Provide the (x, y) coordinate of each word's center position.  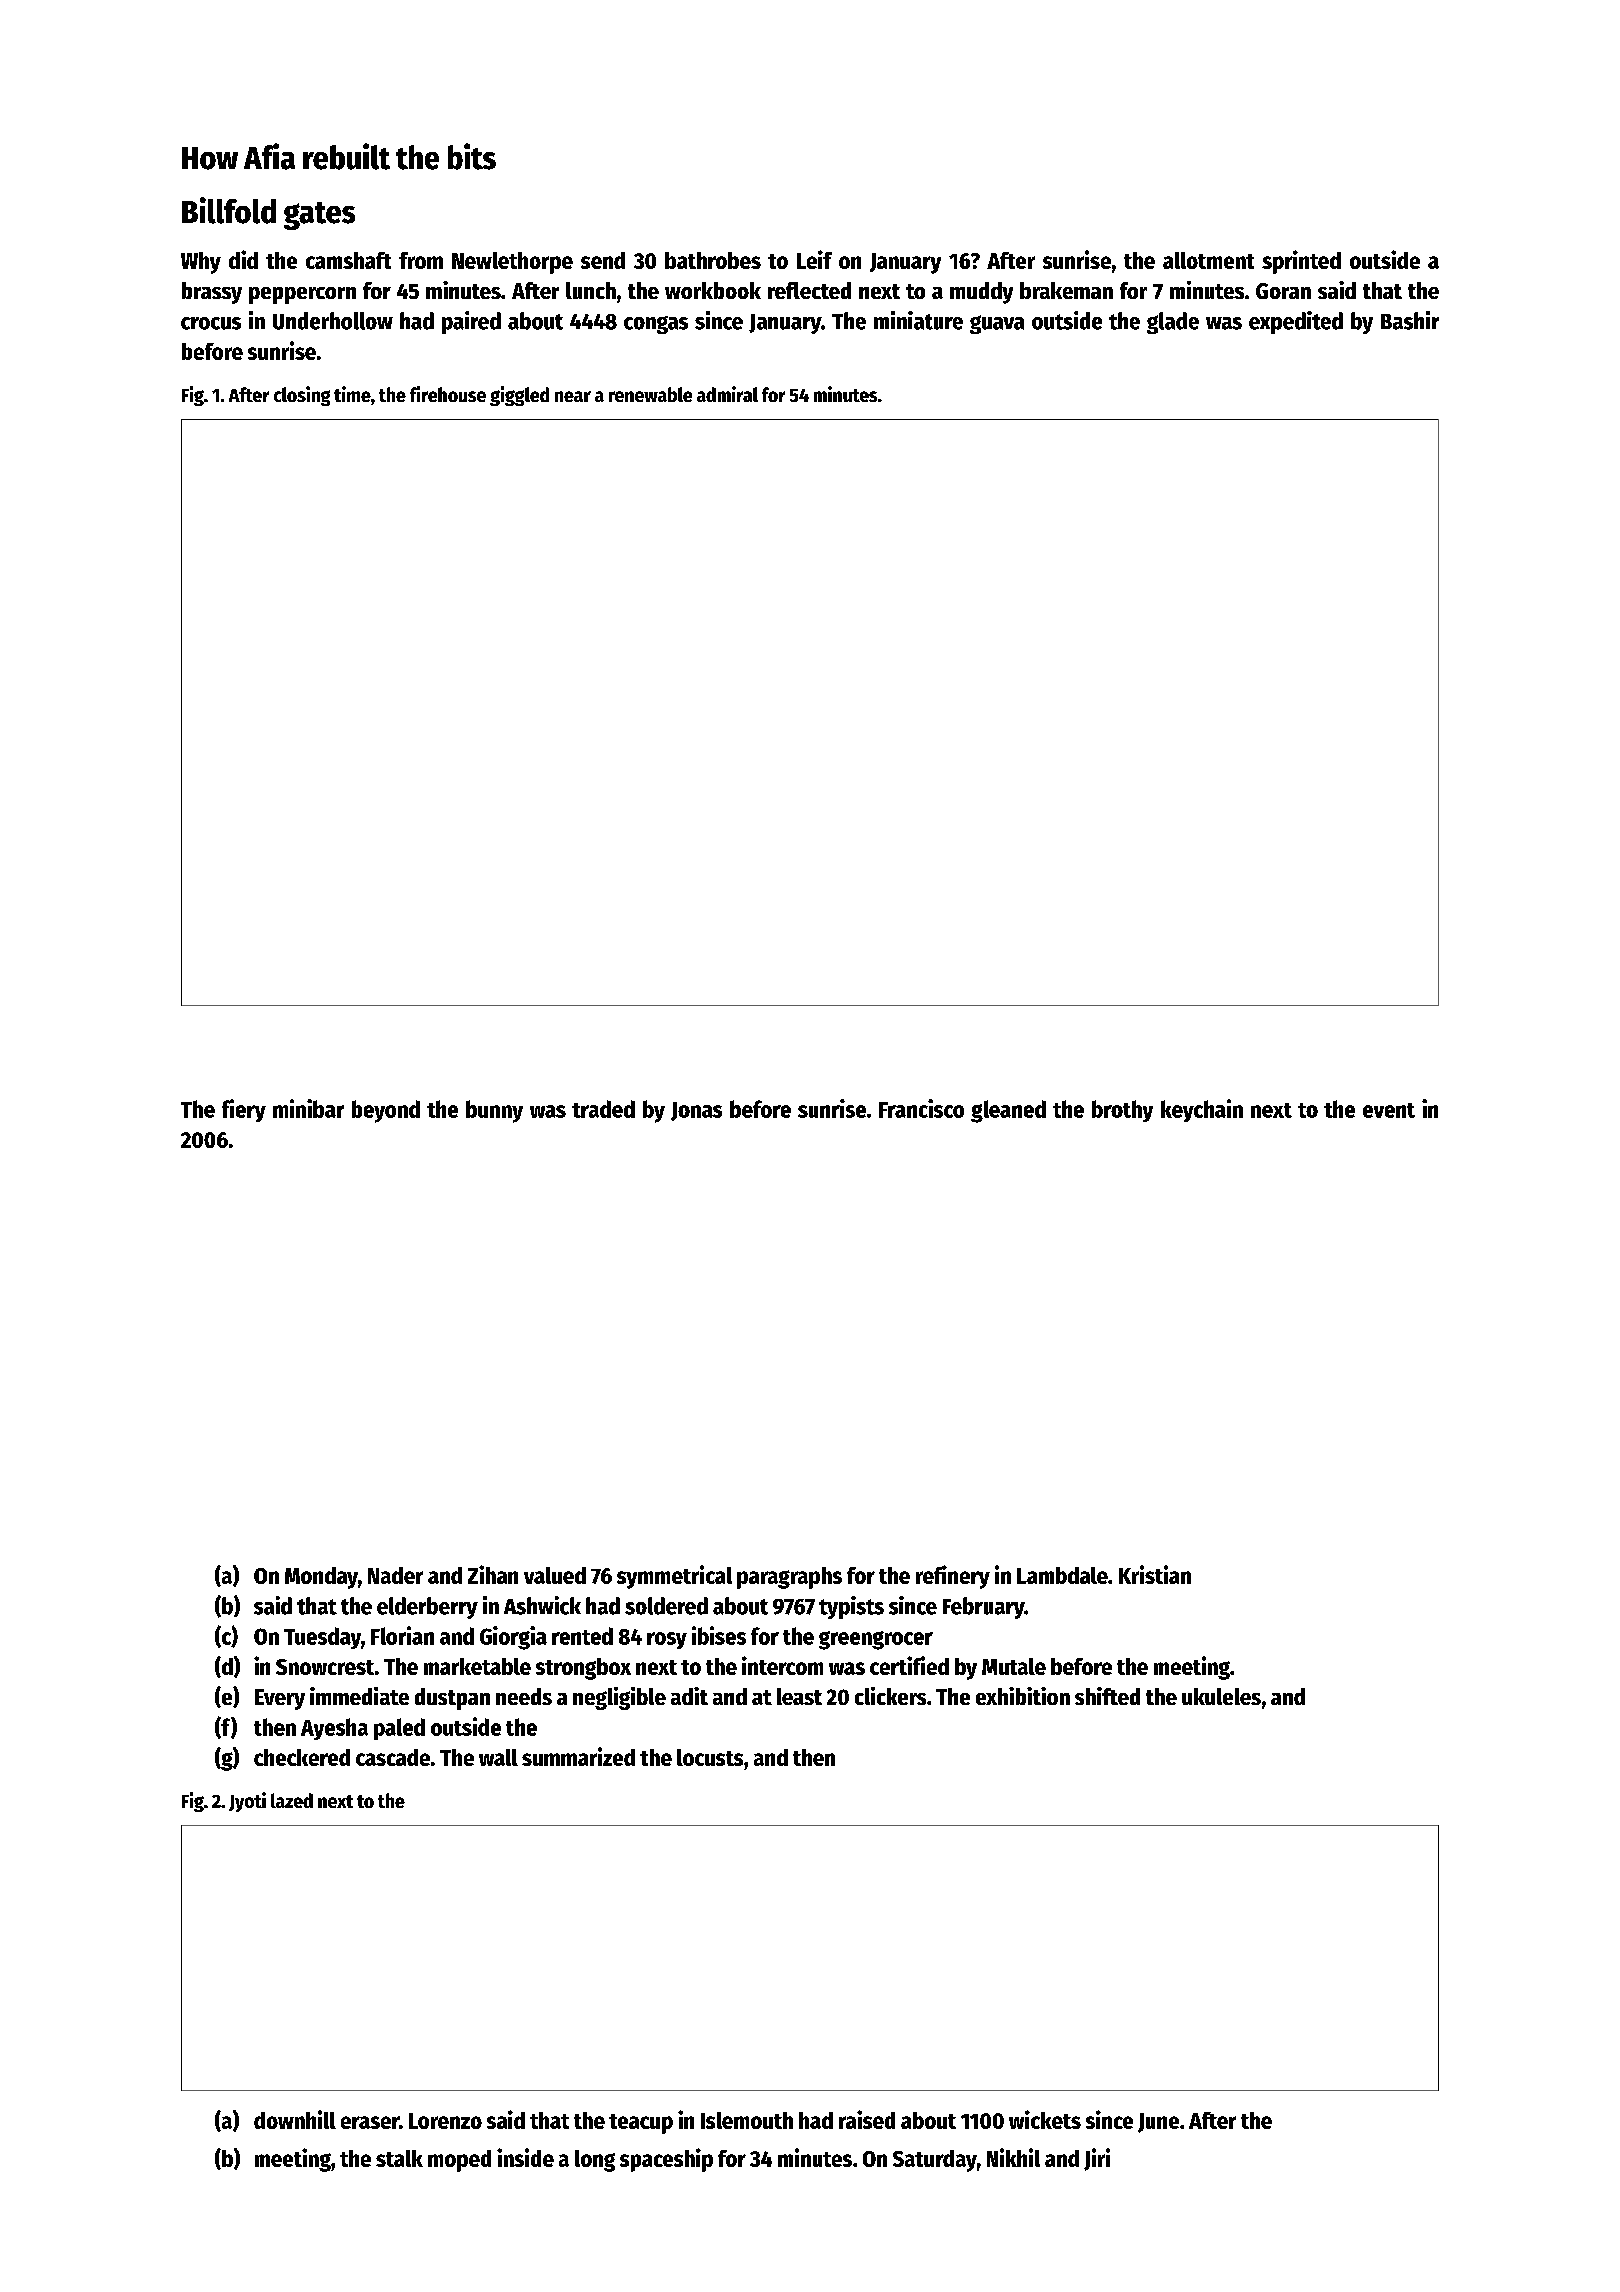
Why (201, 263)
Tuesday (322, 1638)
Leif (814, 259)
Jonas (696, 1111)
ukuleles (1221, 1696)
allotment (1208, 260)
